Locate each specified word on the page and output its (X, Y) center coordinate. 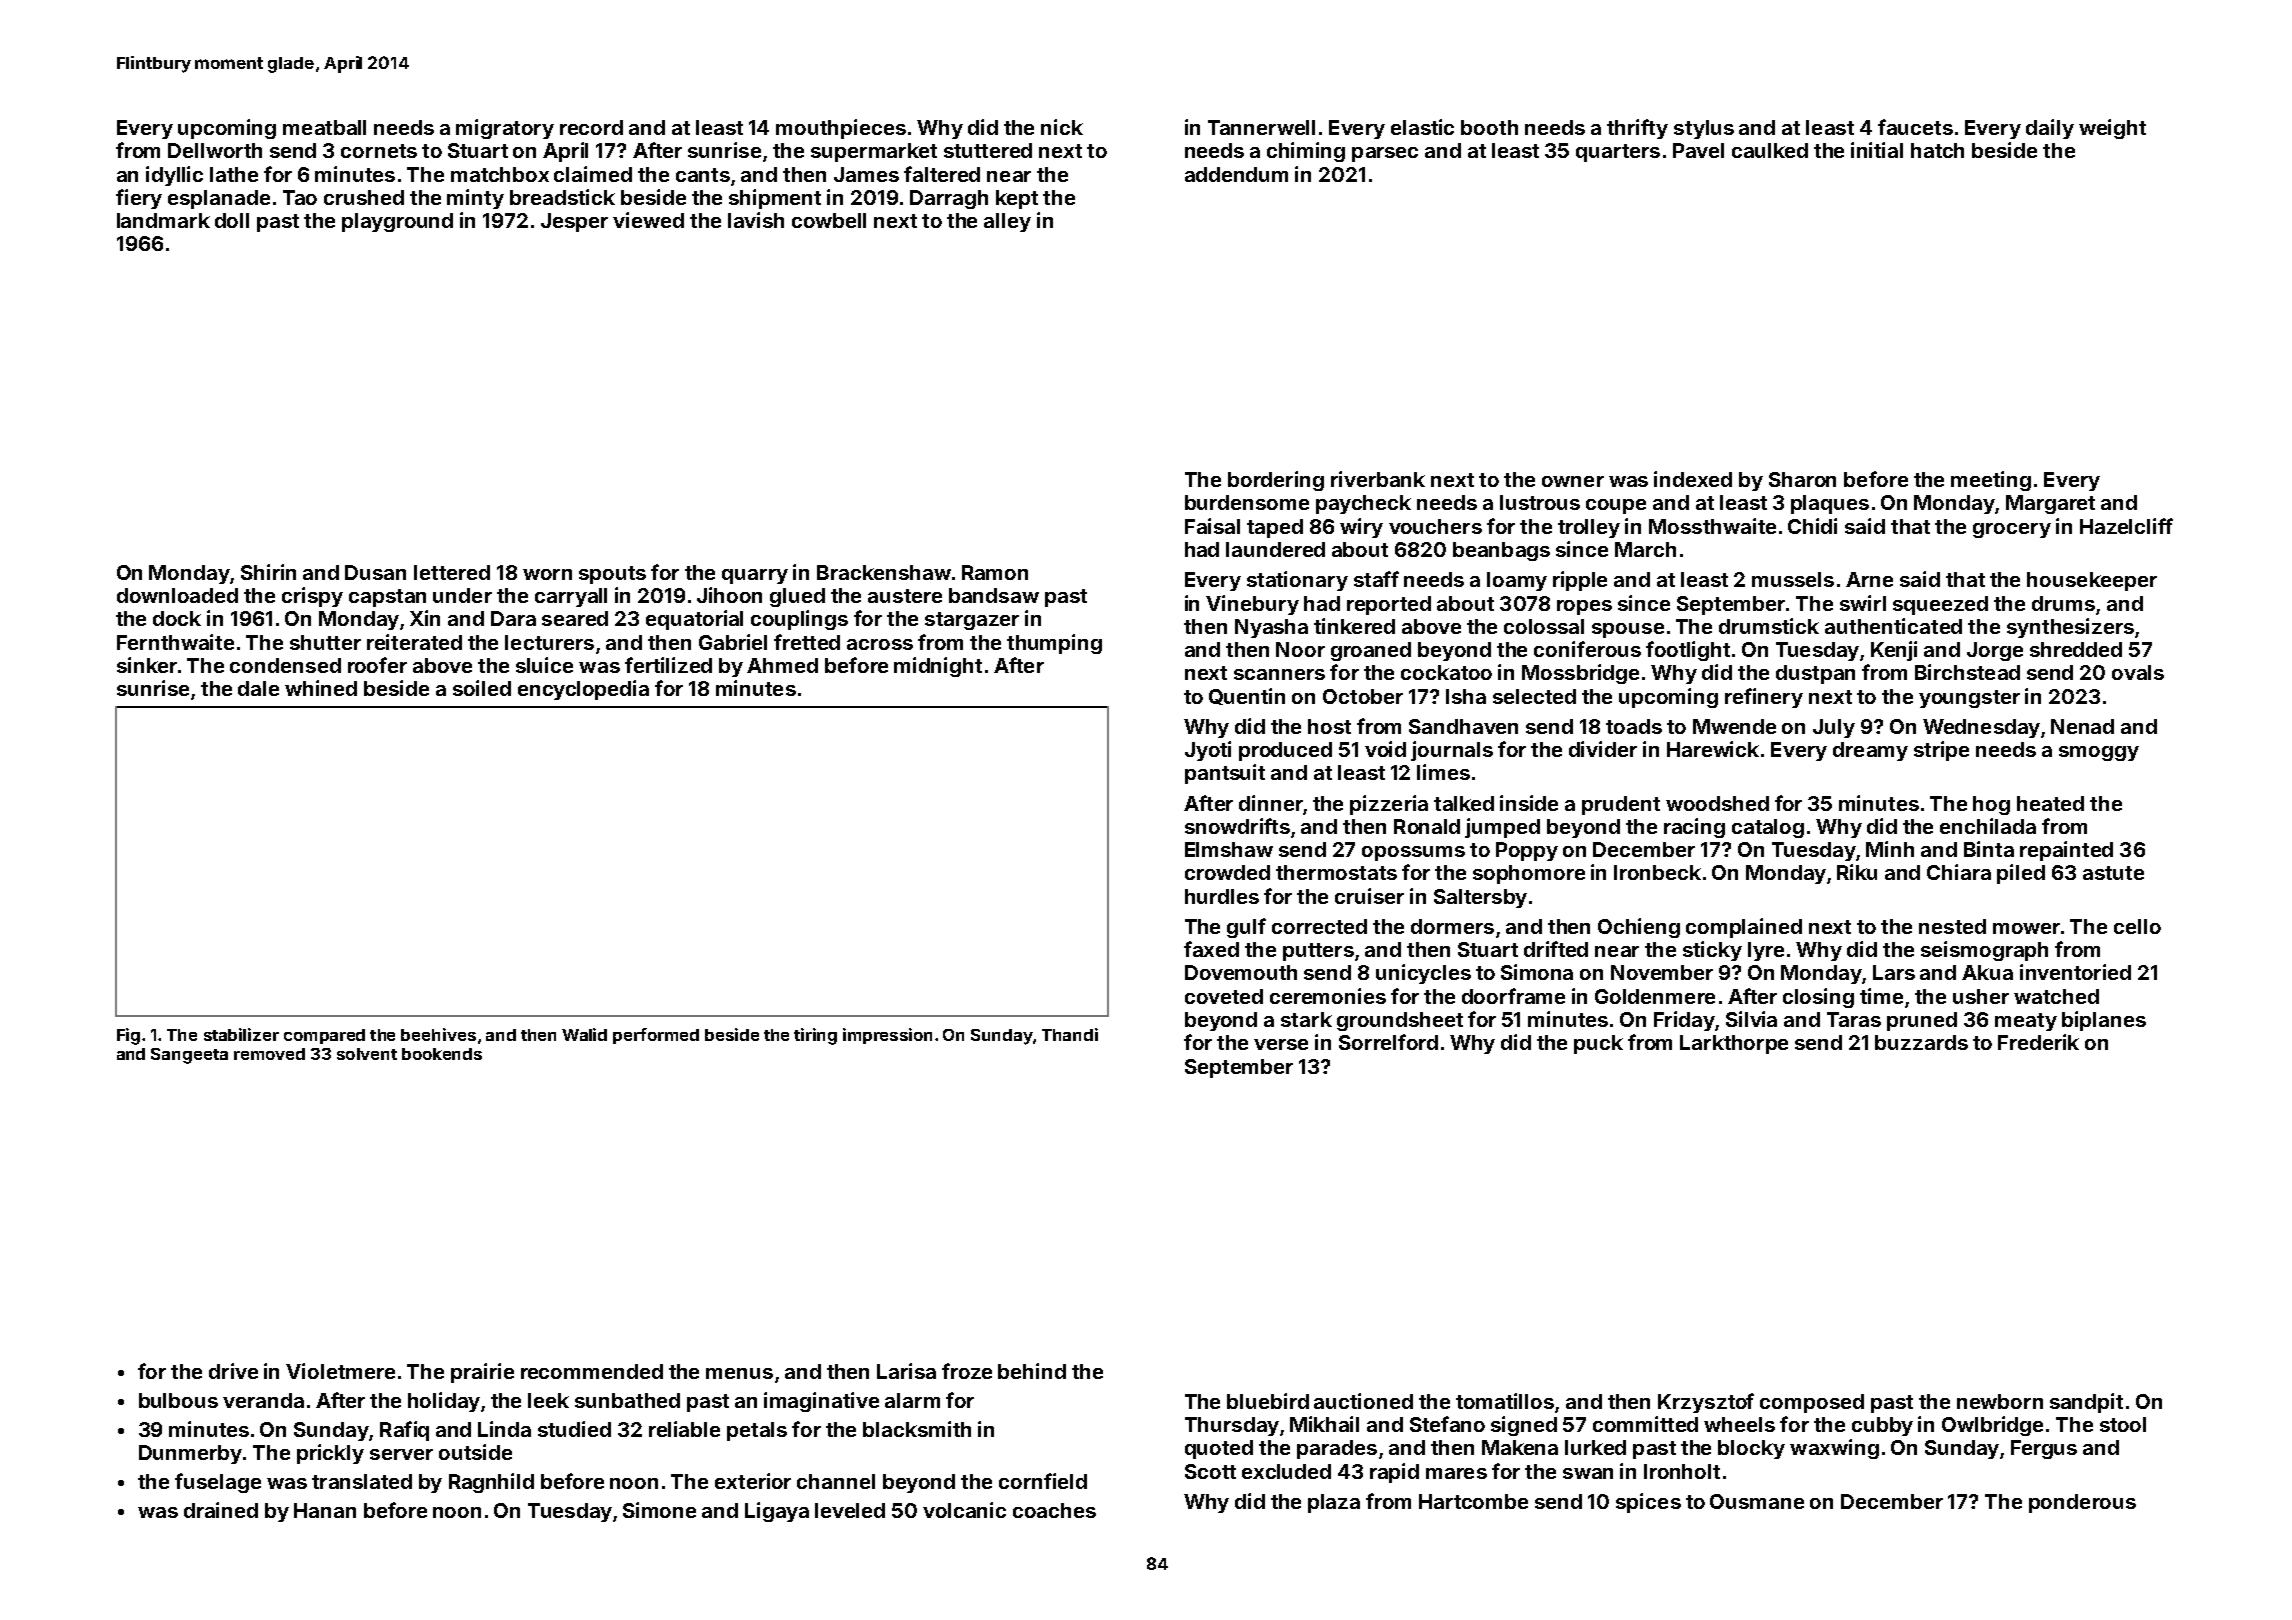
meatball (324, 127)
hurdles (1222, 896)
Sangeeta (189, 1056)
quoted (1219, 1449)
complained (1744, 928)
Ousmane (1757, 1501)
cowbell (829, 220)
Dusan (375, 572)
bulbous (178, 1400)
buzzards (1921, 1042)
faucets (1915, 127)
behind (1032, 1371)
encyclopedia (583, 690)
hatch (1937, 150)
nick (1062, 127)
